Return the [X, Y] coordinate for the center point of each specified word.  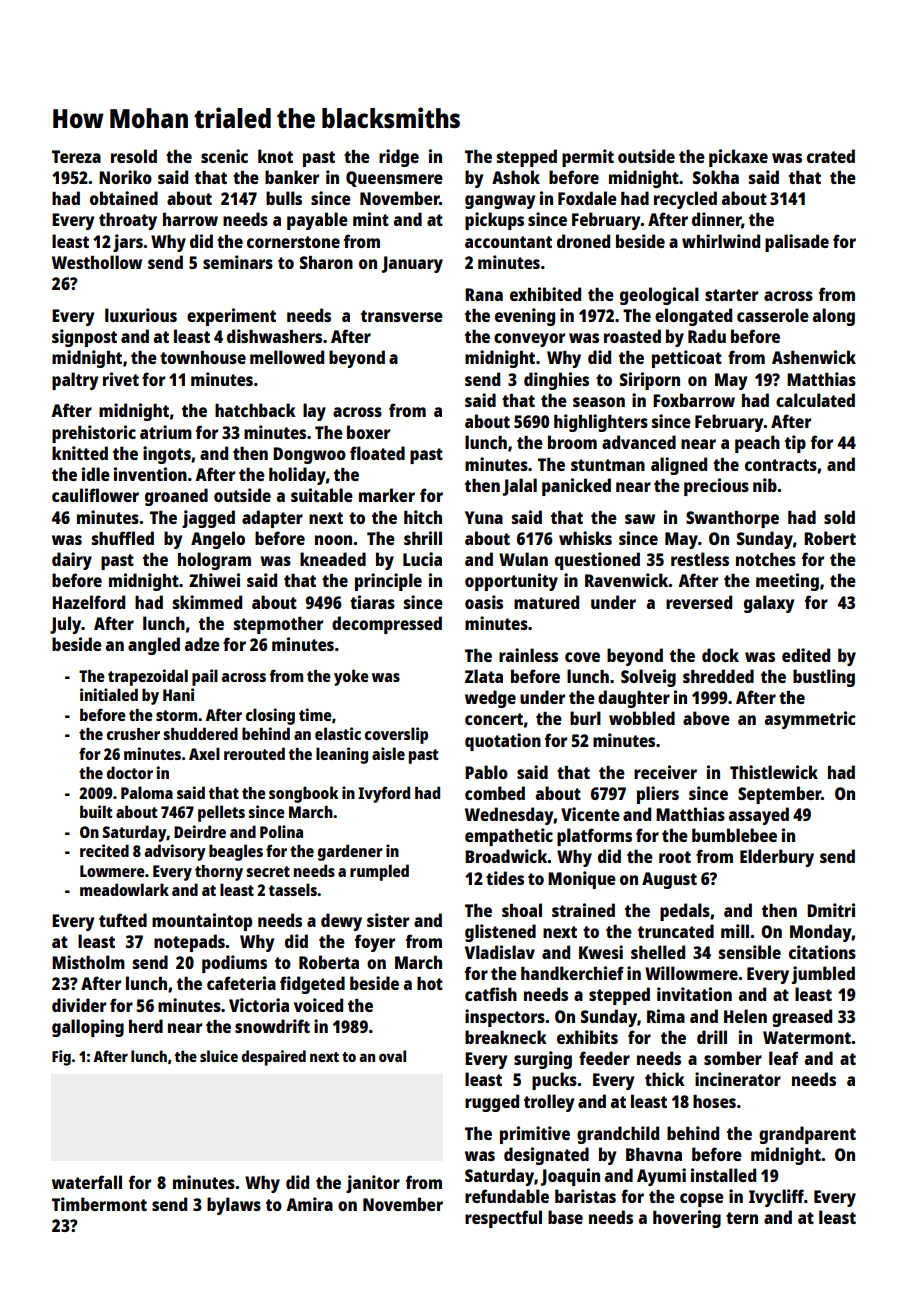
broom [572, 442]
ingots [167, 455]
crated [831, 156]
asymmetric [810, 720]
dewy [341, 922]
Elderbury [777, 858]
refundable [507, 1196]
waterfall [87, 1182]
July [65, 625]
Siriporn [650, 381]
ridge [399, 158]
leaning [342, 755]
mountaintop [202, 922]
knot [275, 156]
